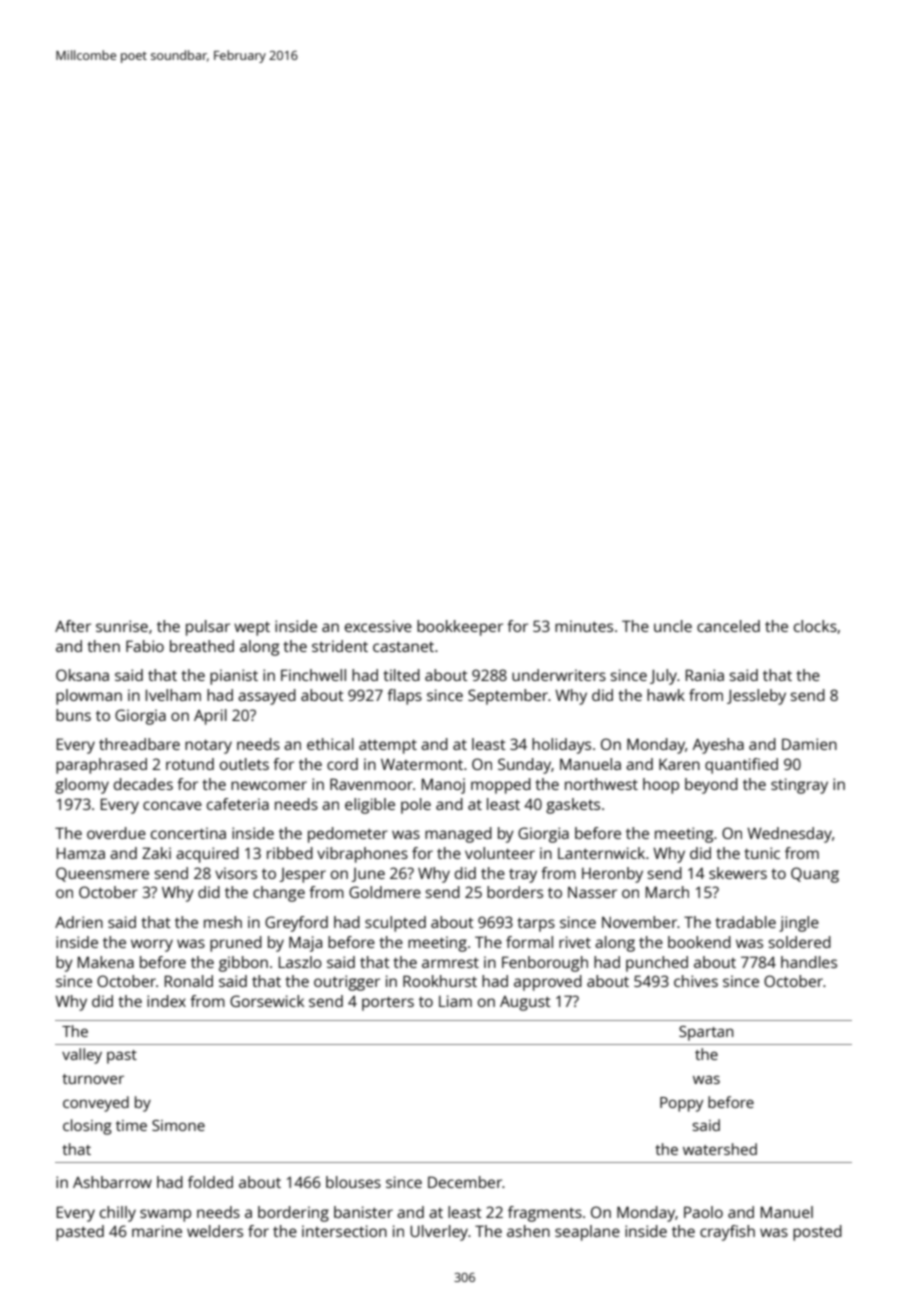 Image resolution: width=908 pixels, height=1316 pixels. What do you see at coordinates (207, 855) in the screenshot?
I see `acquired` at bounding box center [207, 855].
